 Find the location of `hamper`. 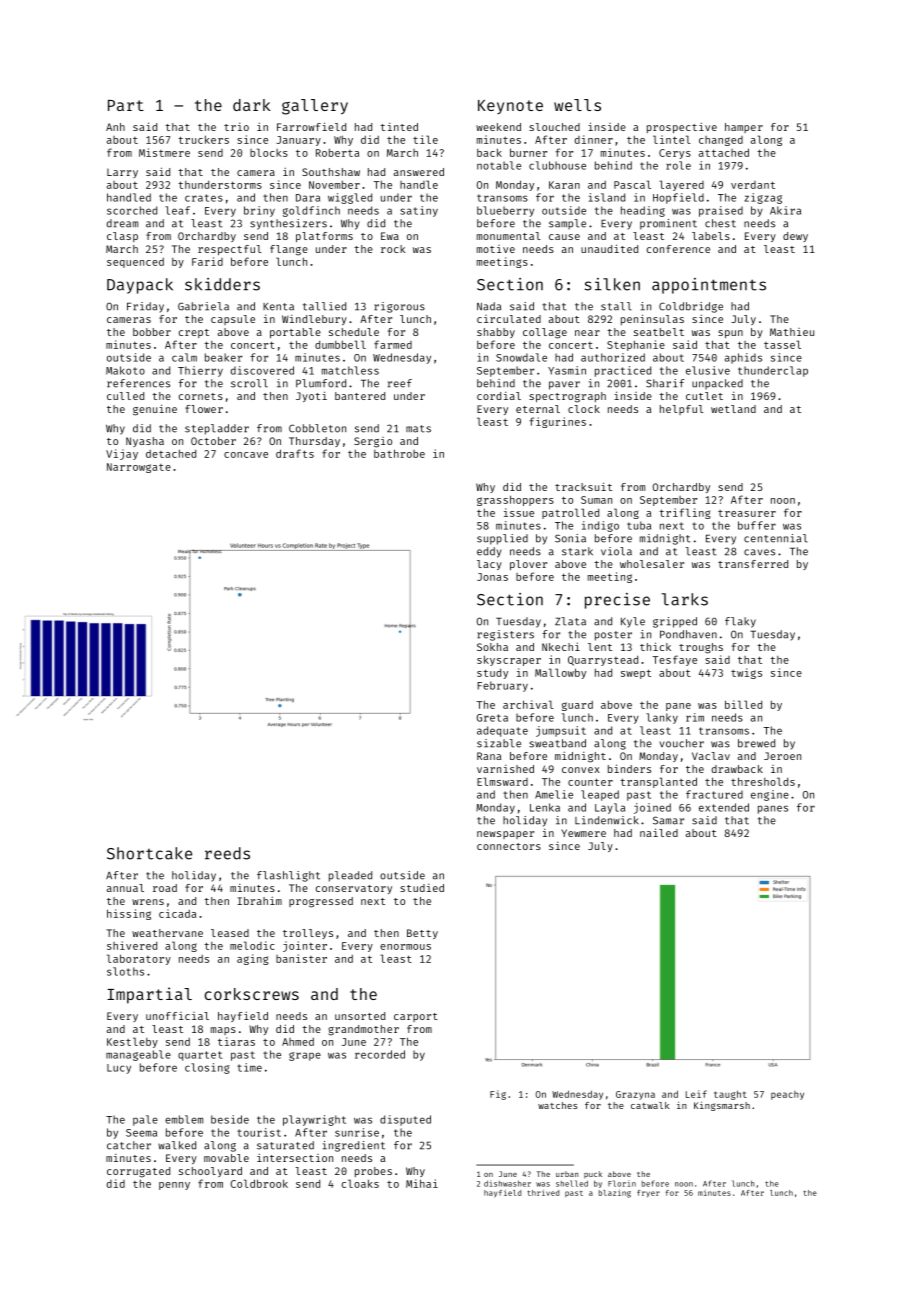

hamper is located at coordinates (744, 128).
